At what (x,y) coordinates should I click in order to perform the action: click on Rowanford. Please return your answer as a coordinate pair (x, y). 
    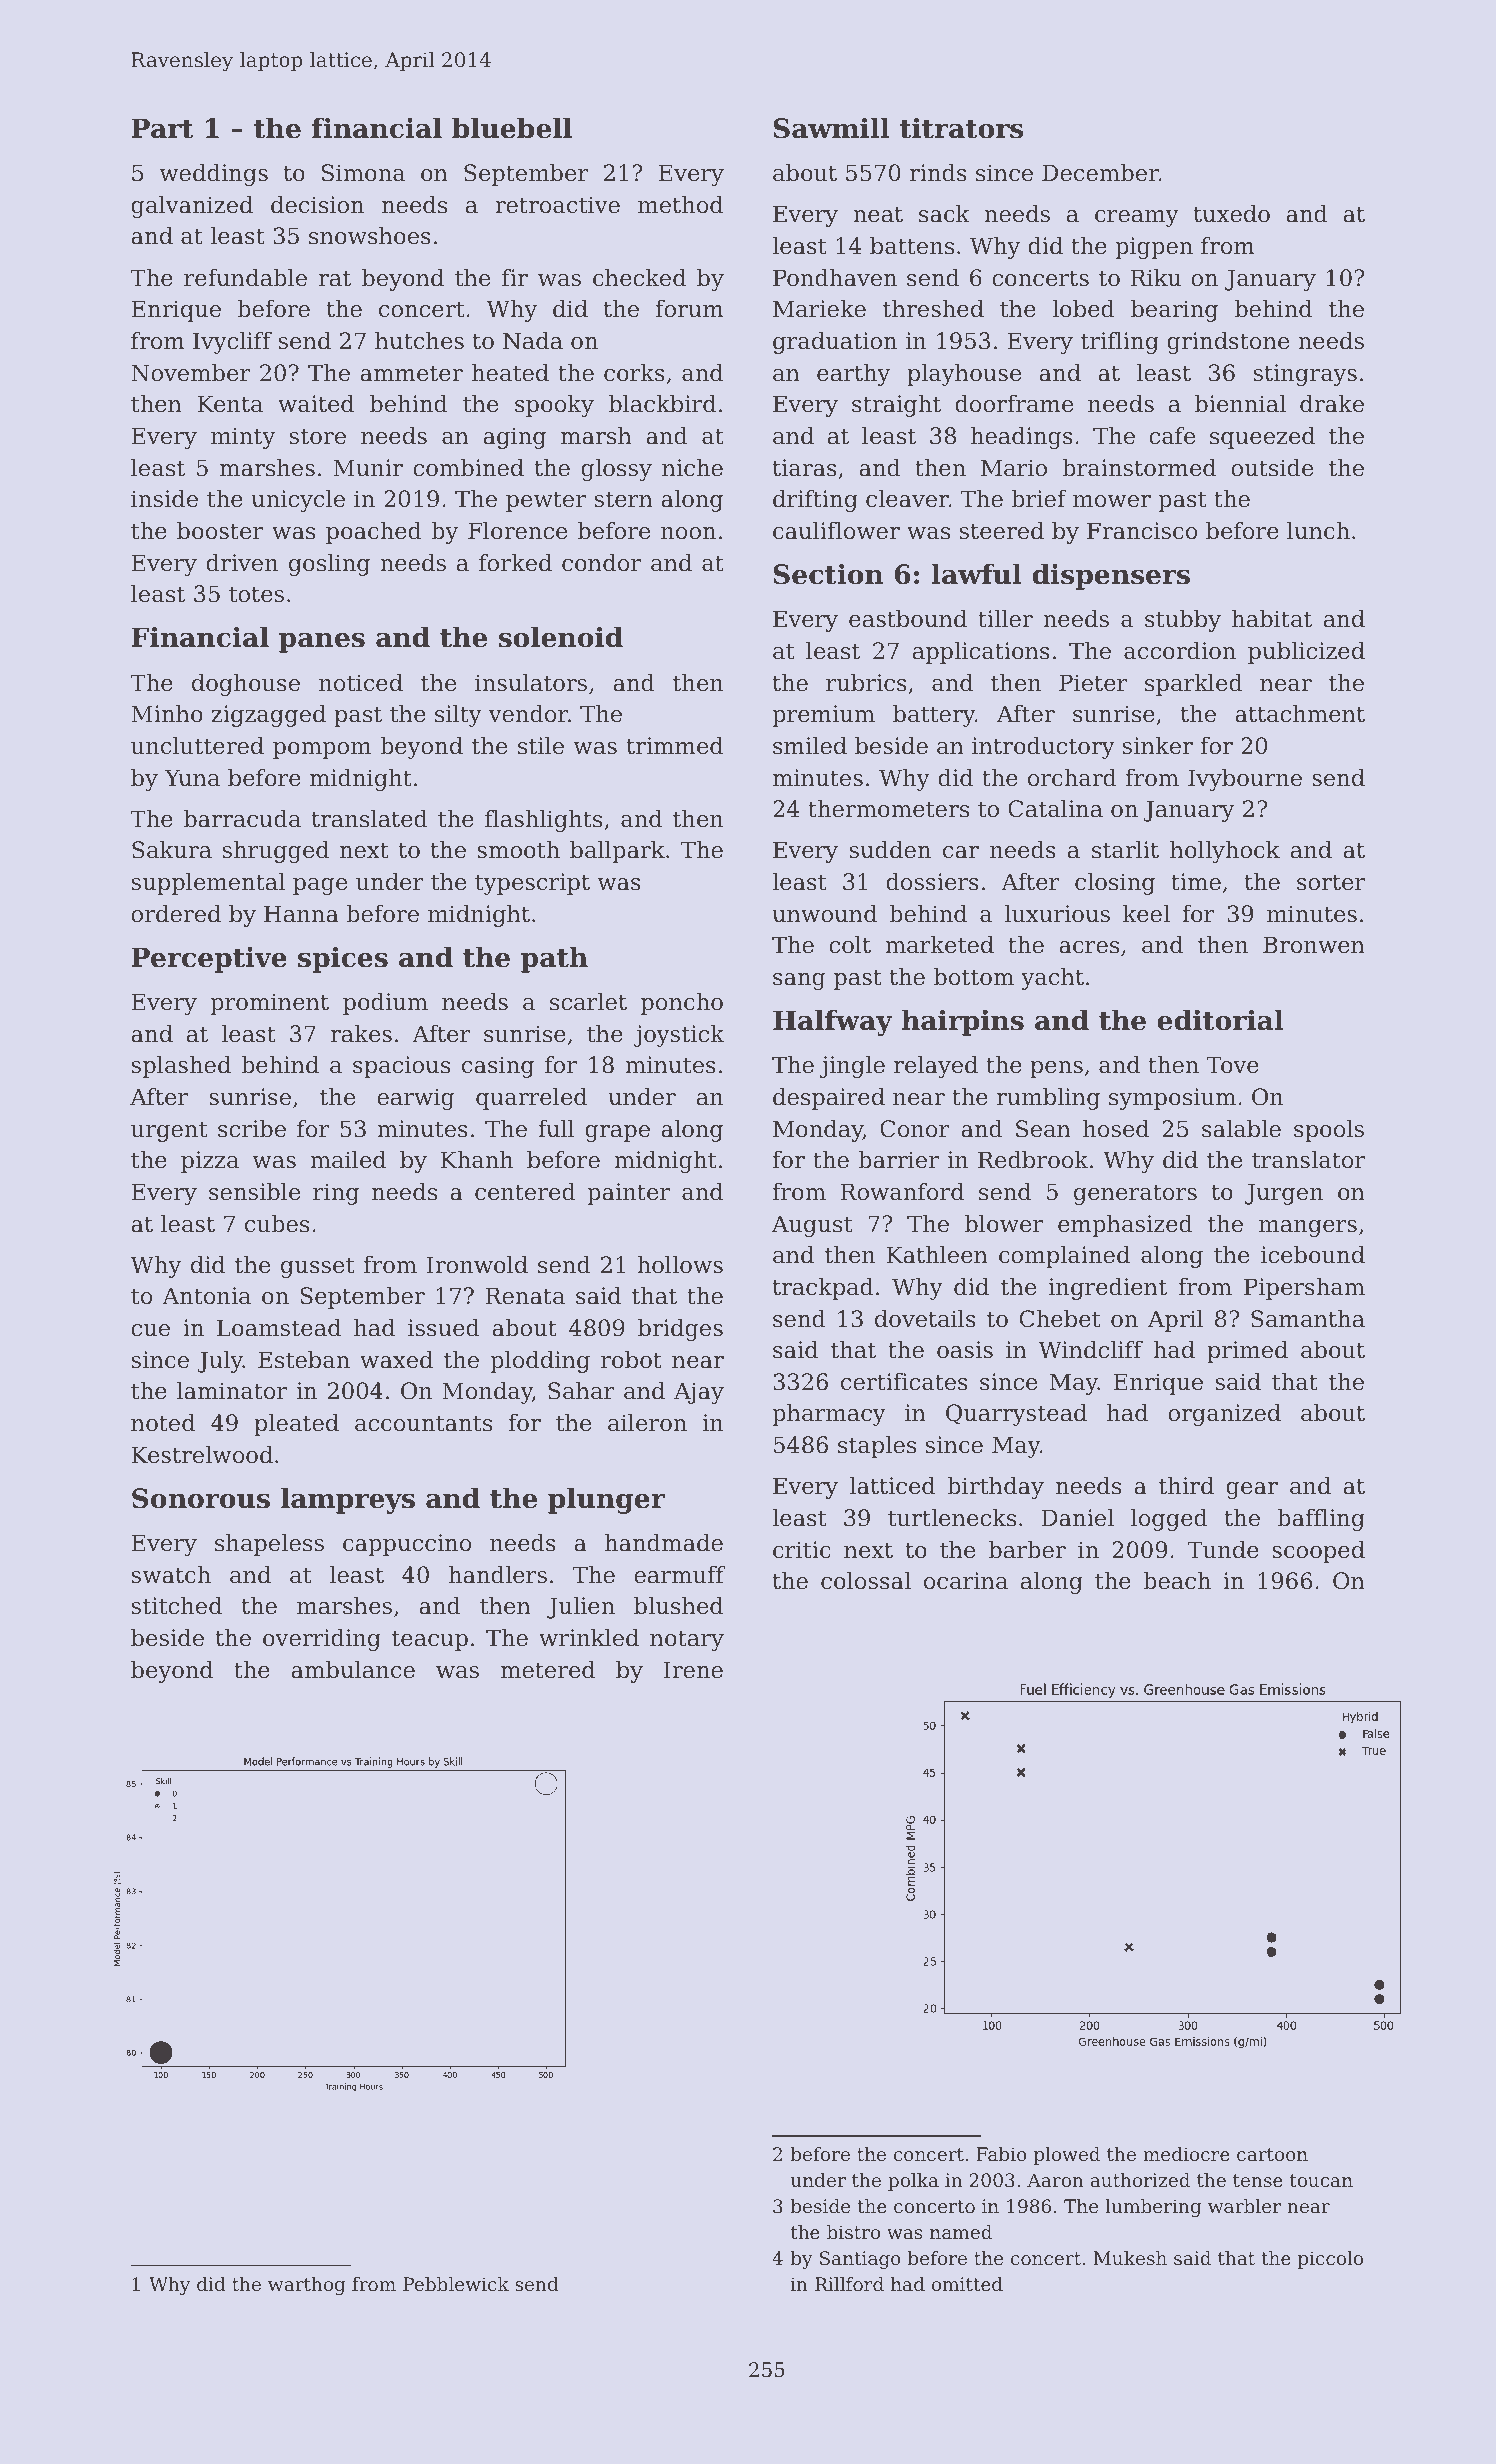
    Looking at the image, I should click on (902, 1192).
